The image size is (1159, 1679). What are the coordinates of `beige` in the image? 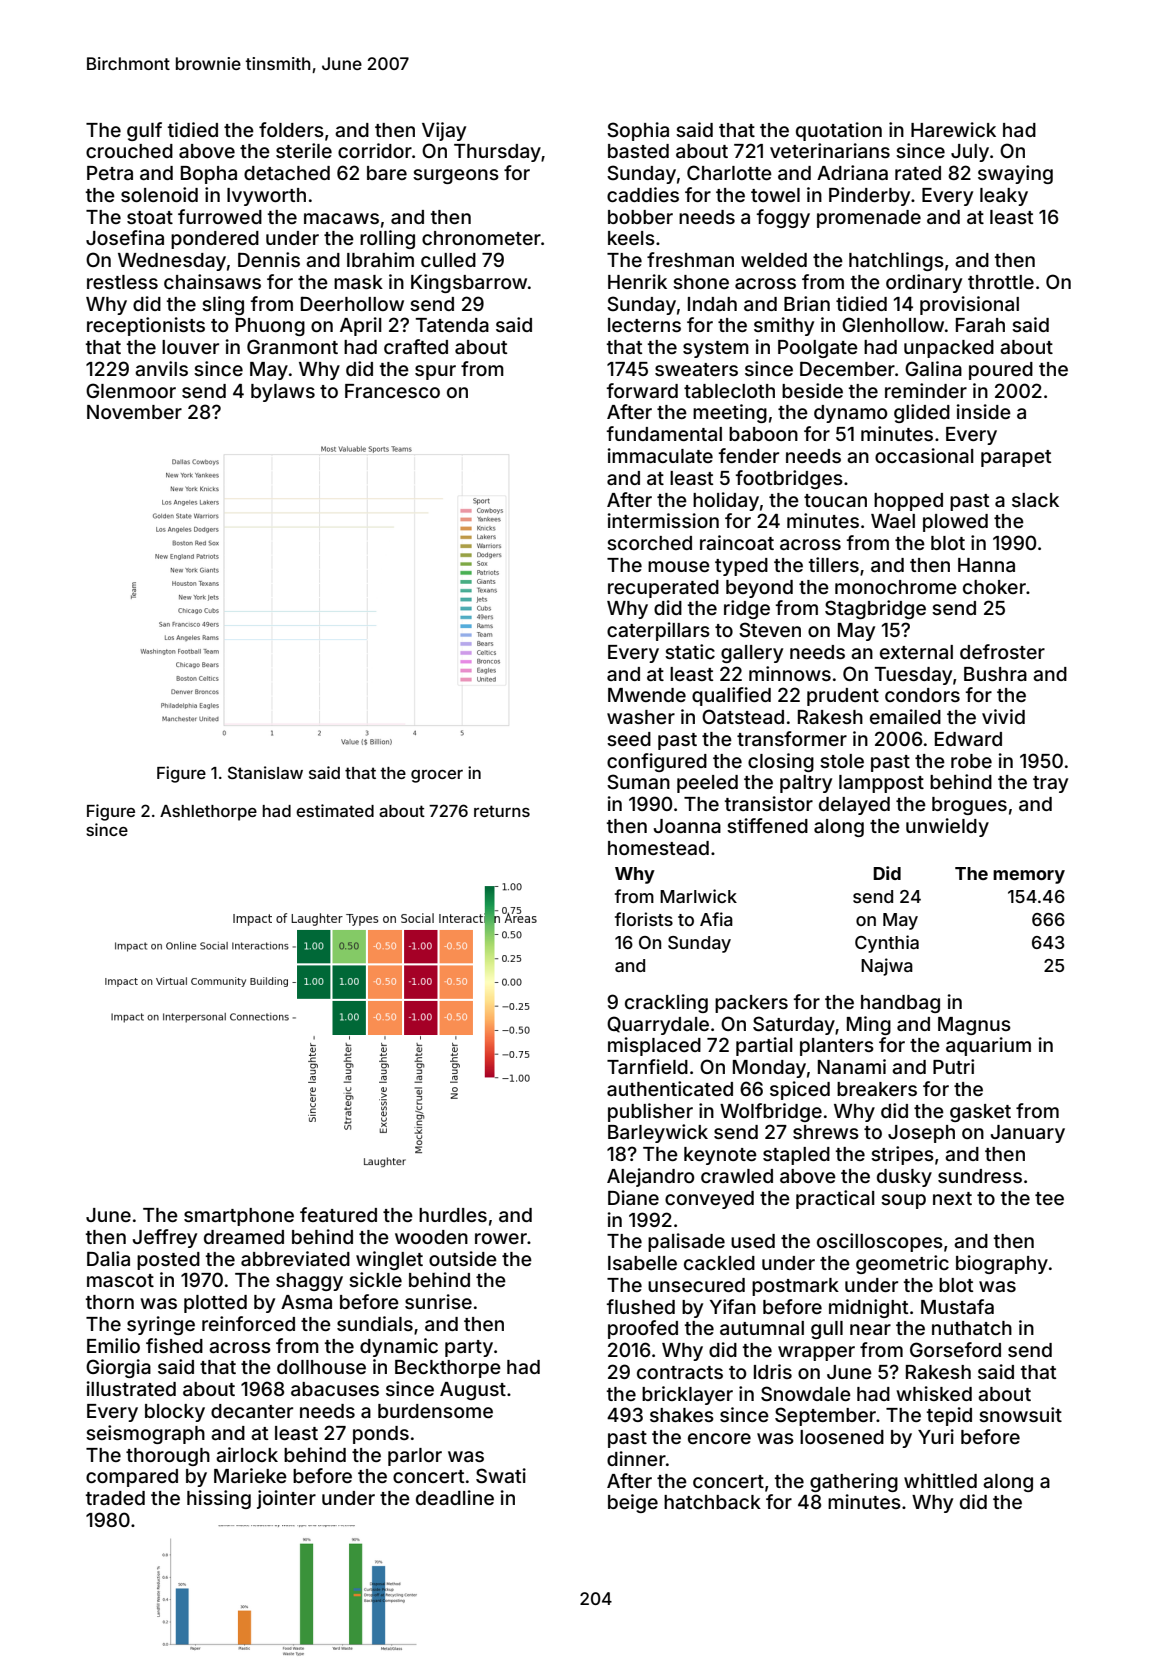 It's located at (633, 1503).
